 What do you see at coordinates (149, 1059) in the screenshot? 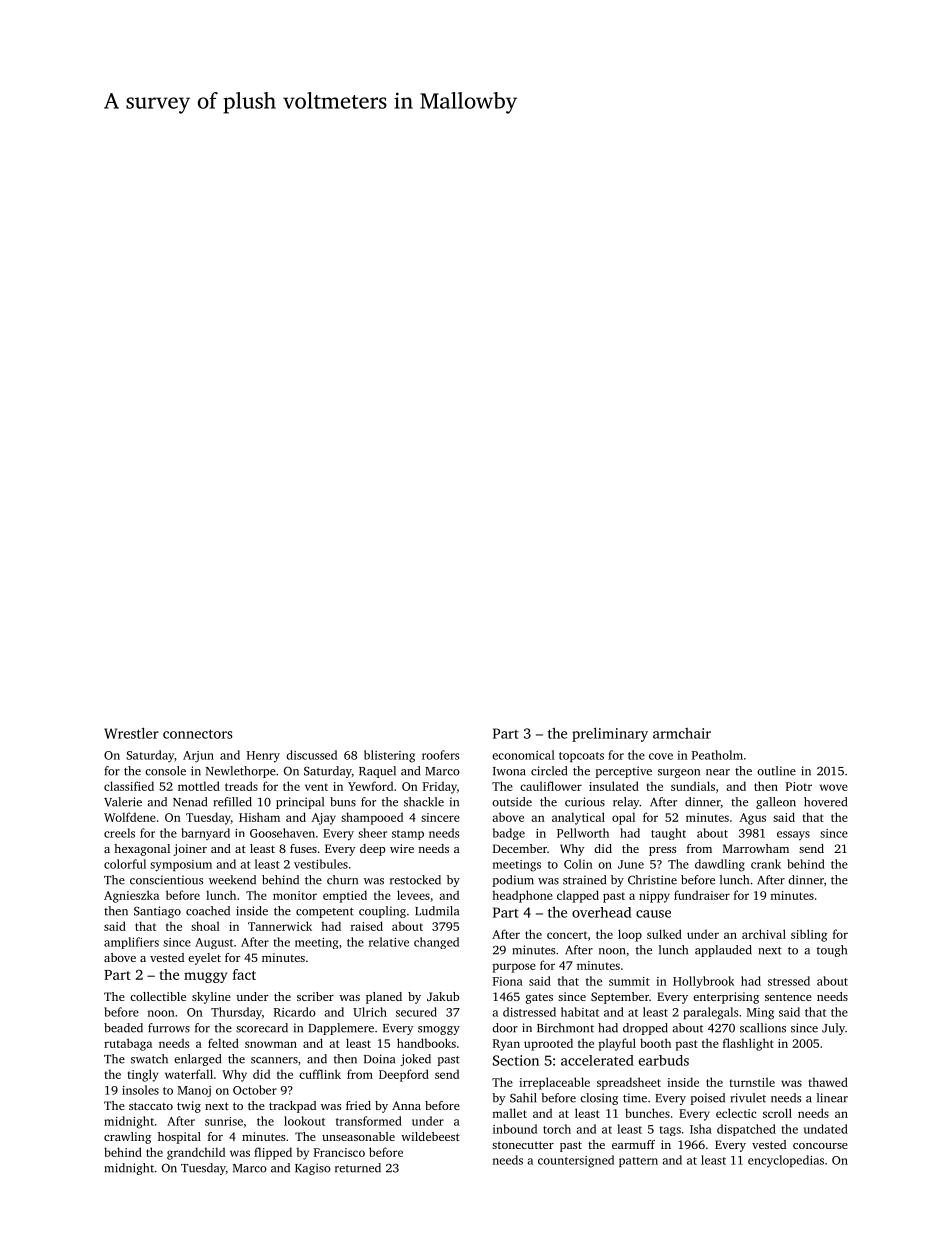
I see `swatch` at bounding box center [149, 1059].
